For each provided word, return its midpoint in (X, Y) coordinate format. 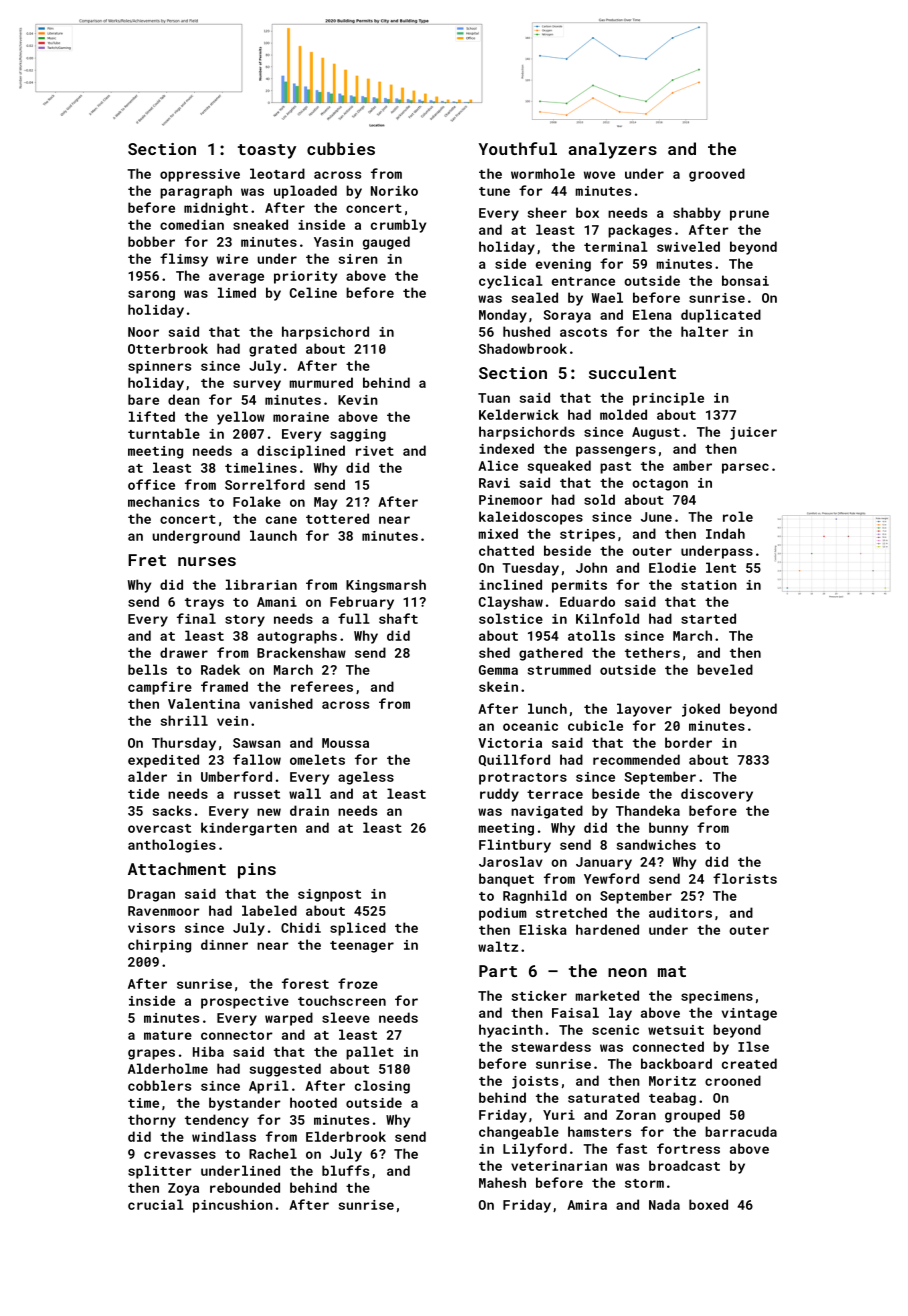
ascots (583, 332)
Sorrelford (265, 484)
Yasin (333, 242)
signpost (329, 895)
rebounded (245, 1187)
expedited (163, 761)
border (688, 742)
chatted (506, 550)
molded (623, 414)
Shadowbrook (523, 348)
